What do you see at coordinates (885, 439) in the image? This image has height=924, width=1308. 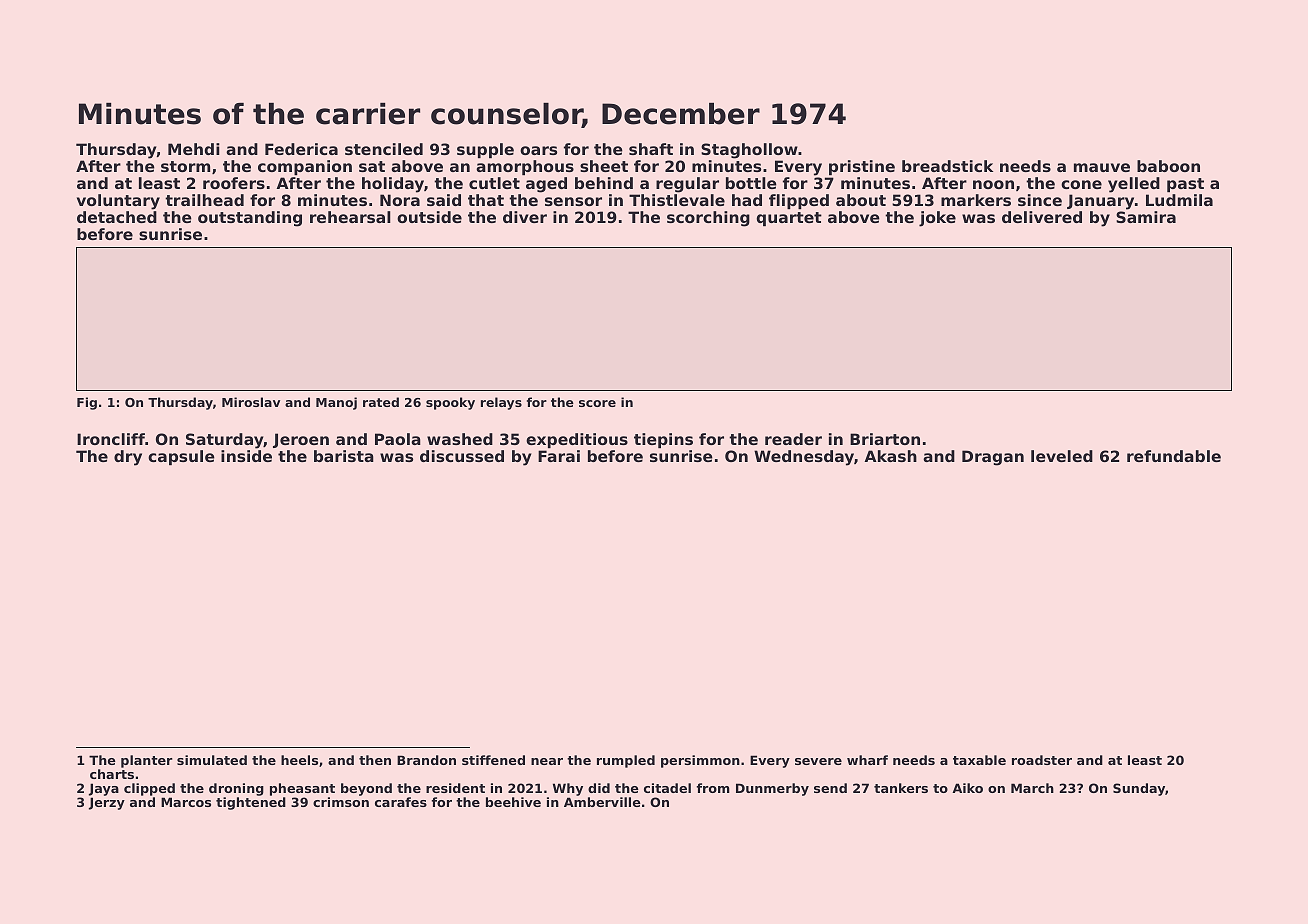 I see `Briarton` at bounding box center [885, 439].
